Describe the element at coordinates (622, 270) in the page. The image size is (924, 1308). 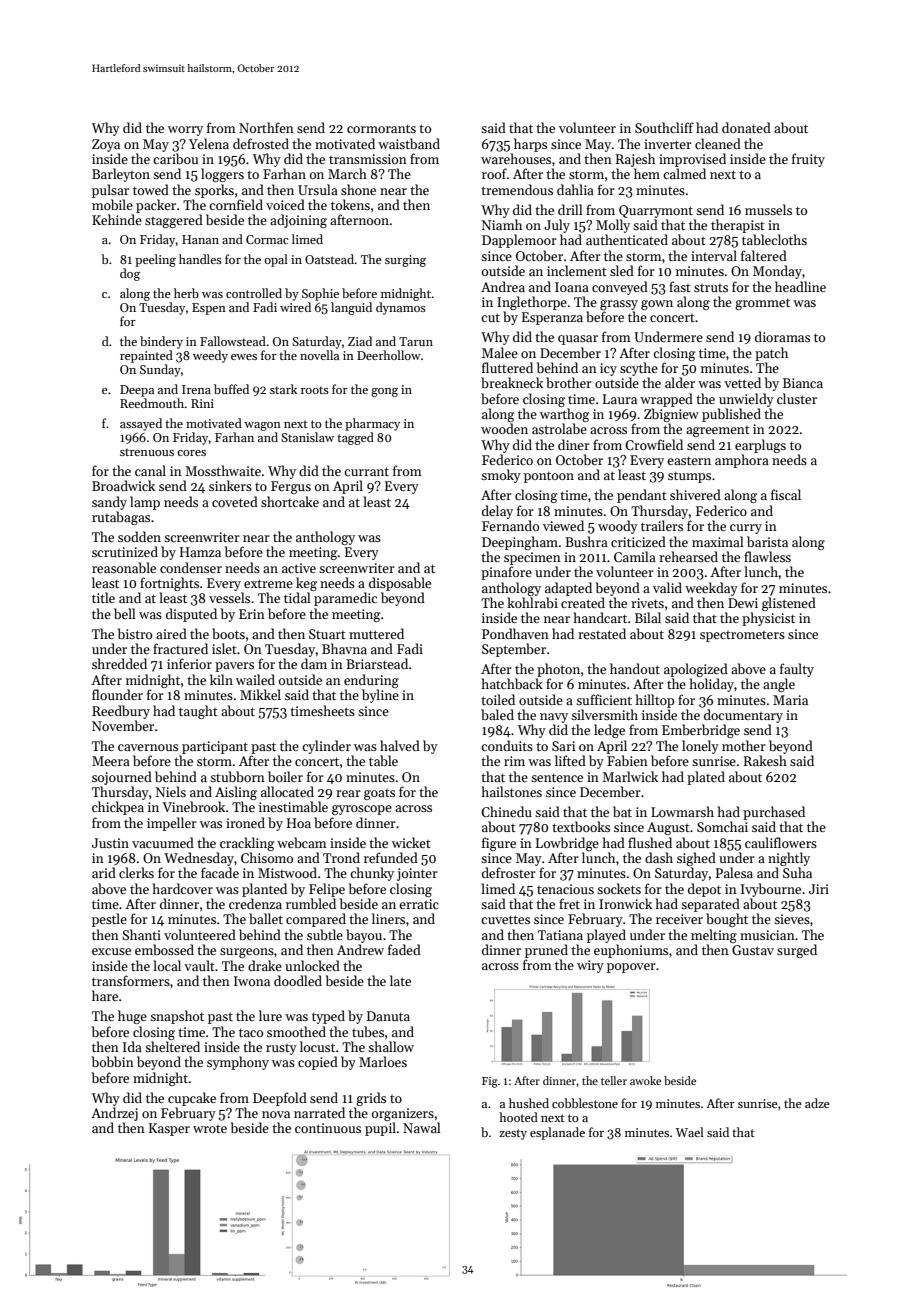
I see `sled` at that location.
